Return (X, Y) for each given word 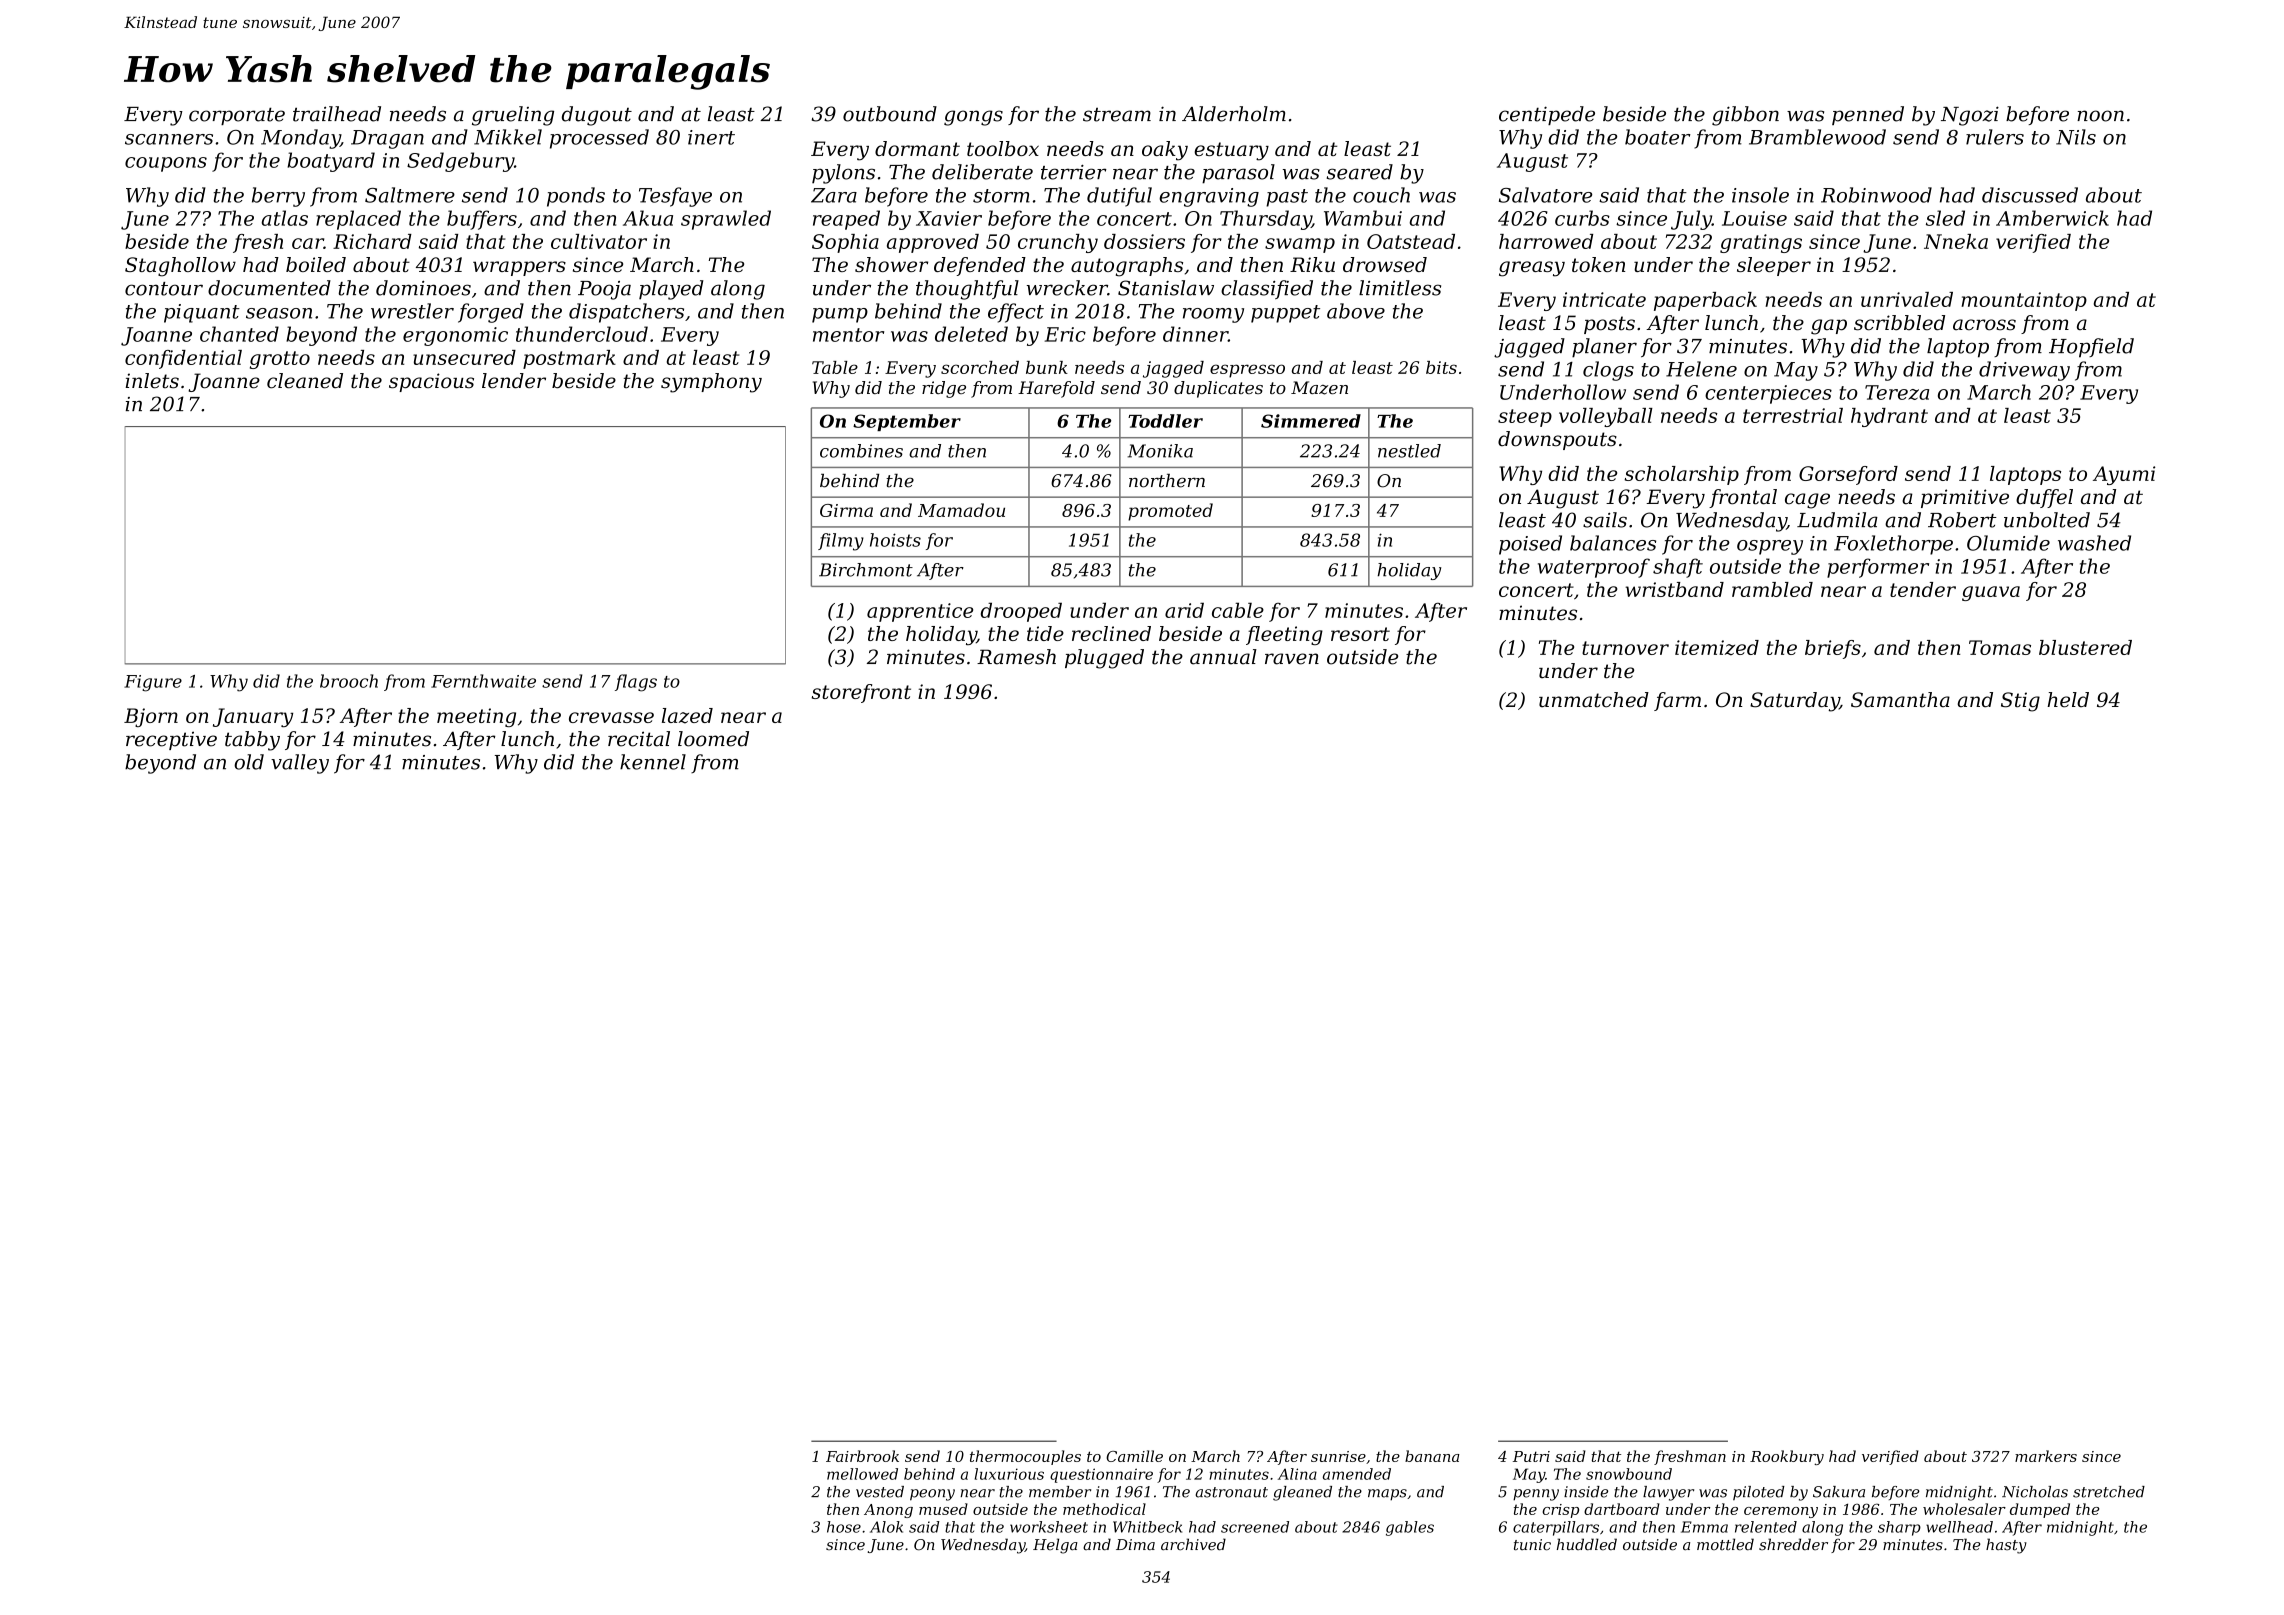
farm (1677, 701)
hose (844, 1527)
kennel (653, 762)
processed (599, 139)
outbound (890, 114)
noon (2100, 116)
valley (300, 764)
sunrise (1338, 1456)
